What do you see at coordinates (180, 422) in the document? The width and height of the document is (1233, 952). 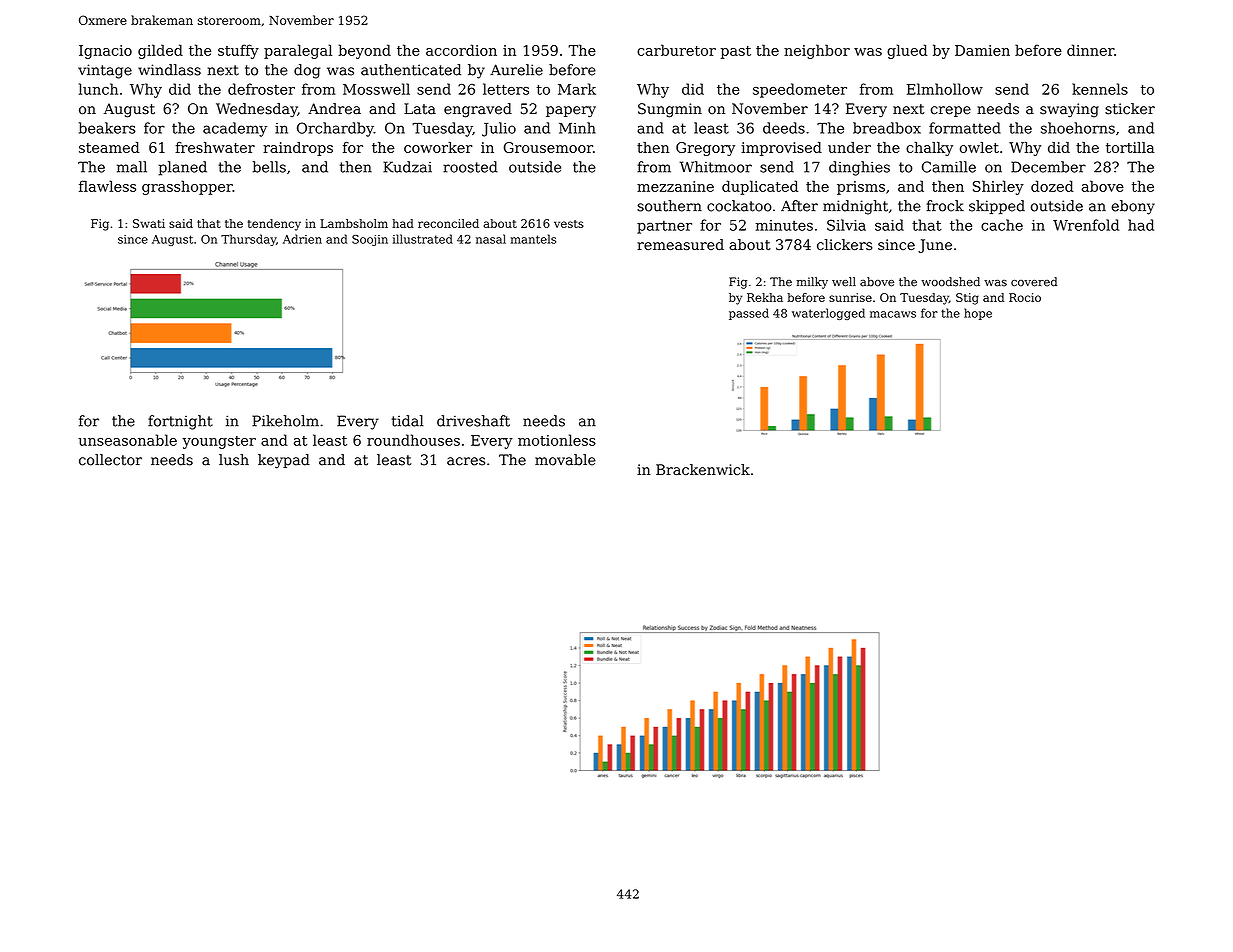 I see `fortnight` at bounding box center [180, 422].
